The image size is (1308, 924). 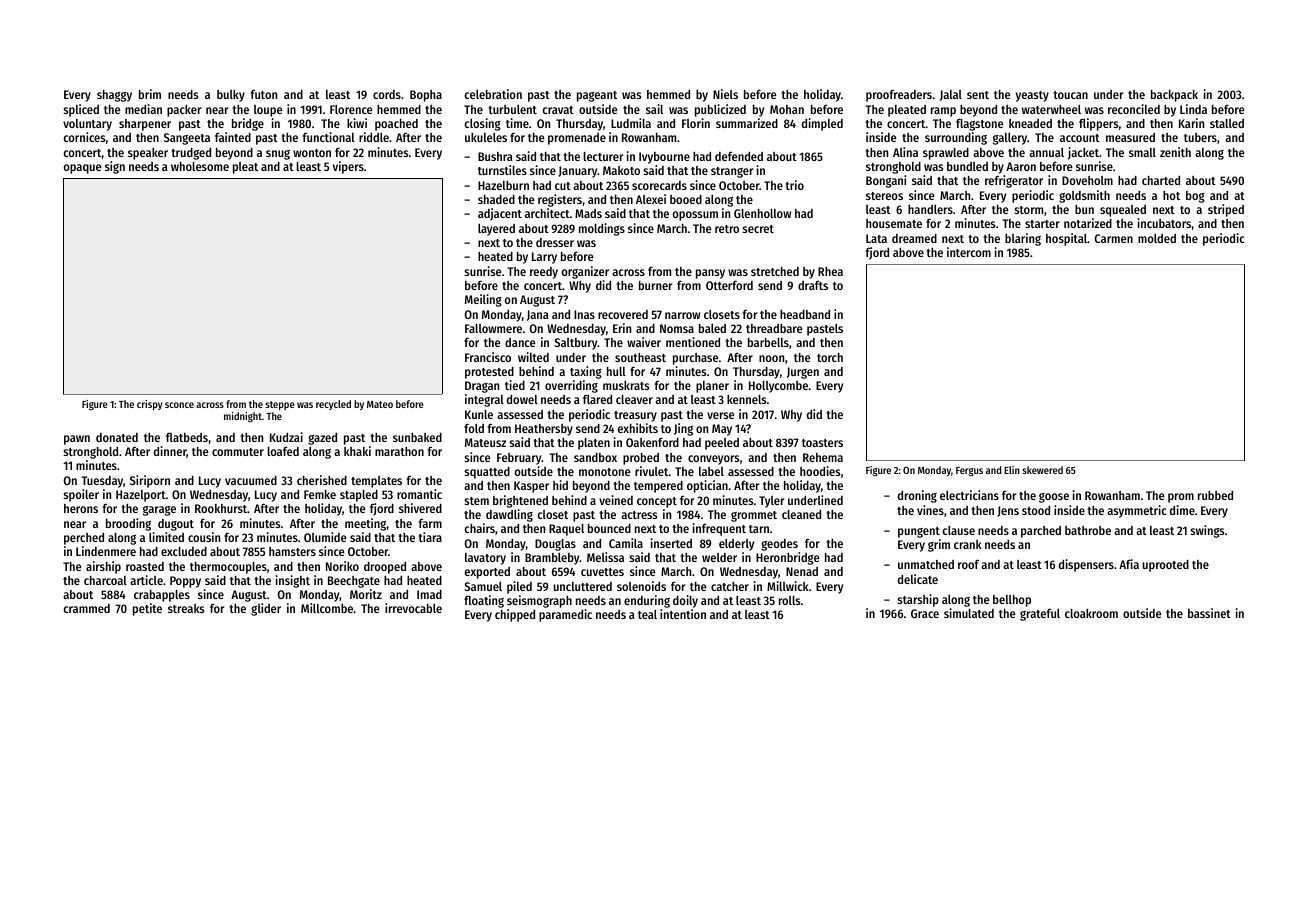 I want to click on conveyors, so click(x=713, y=460).
